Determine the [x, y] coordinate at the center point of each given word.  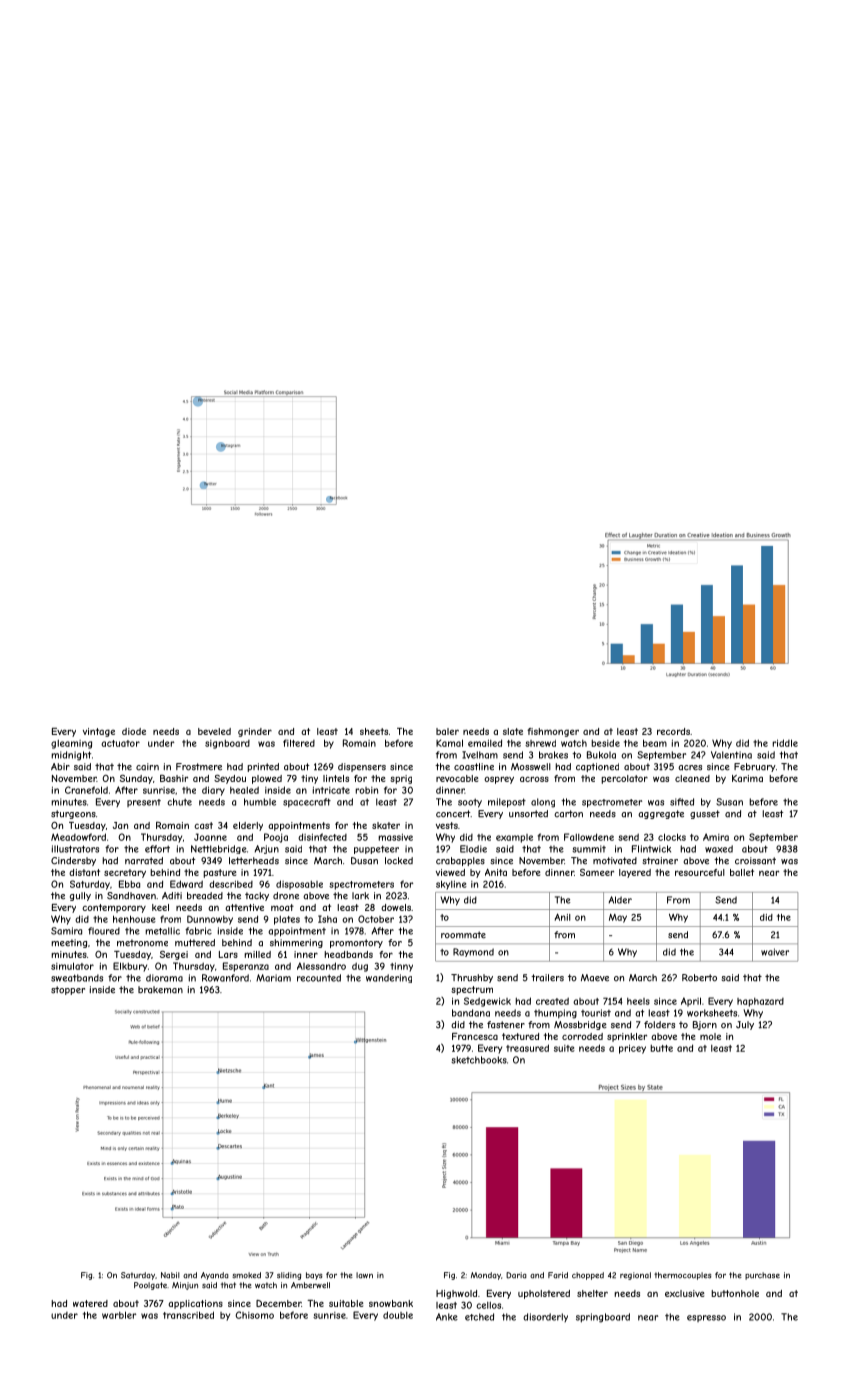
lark [360, 896]
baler [447, 731]
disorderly [545, 1317]
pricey [632, 1049]
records [673, 731]
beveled [214, 731]
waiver [775, 952]
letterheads [254, 861]
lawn [364, 1275]
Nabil [170, 1275]
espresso [706, 1318]
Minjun [185, 1286]
